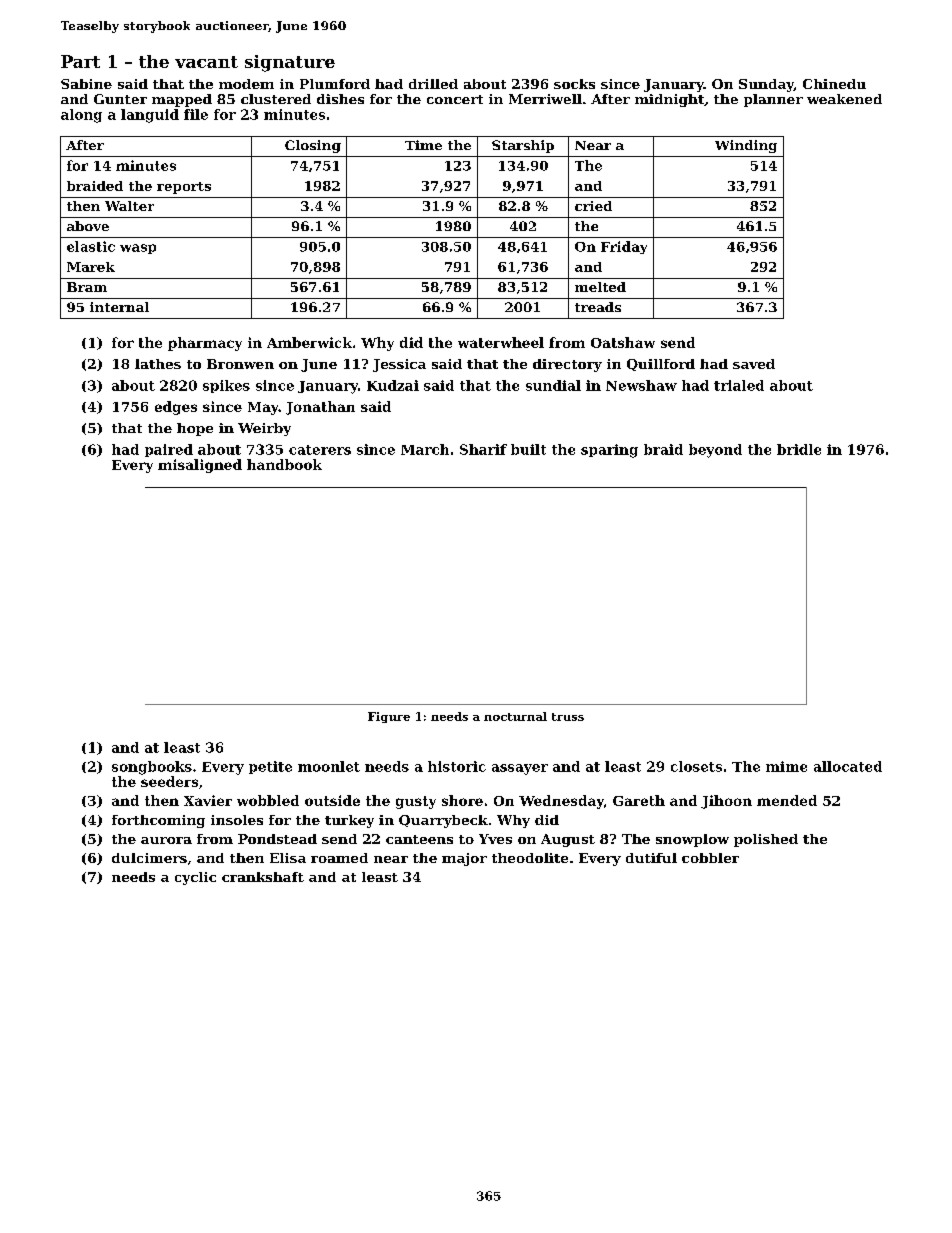  I want to click on crankshaft, so click(263, 877).
